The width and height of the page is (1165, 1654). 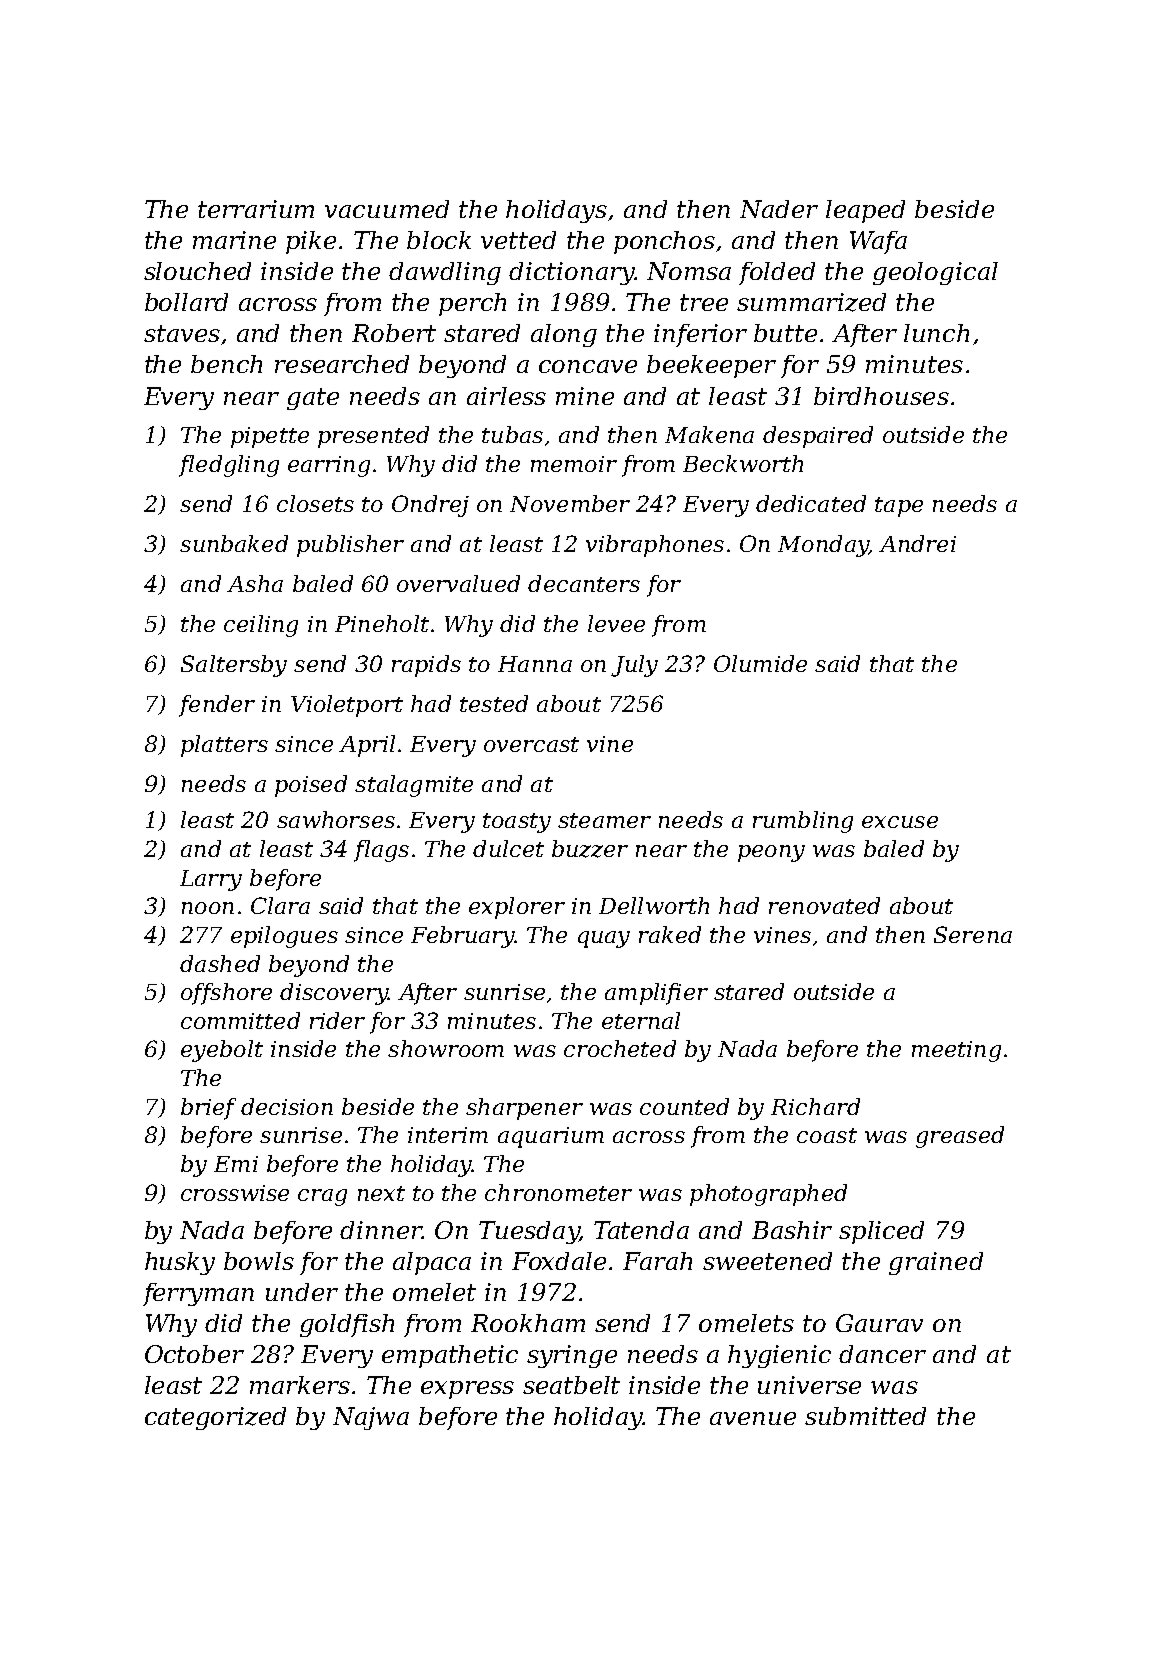 I want to click on leaped, so click(x=865, y=211).
